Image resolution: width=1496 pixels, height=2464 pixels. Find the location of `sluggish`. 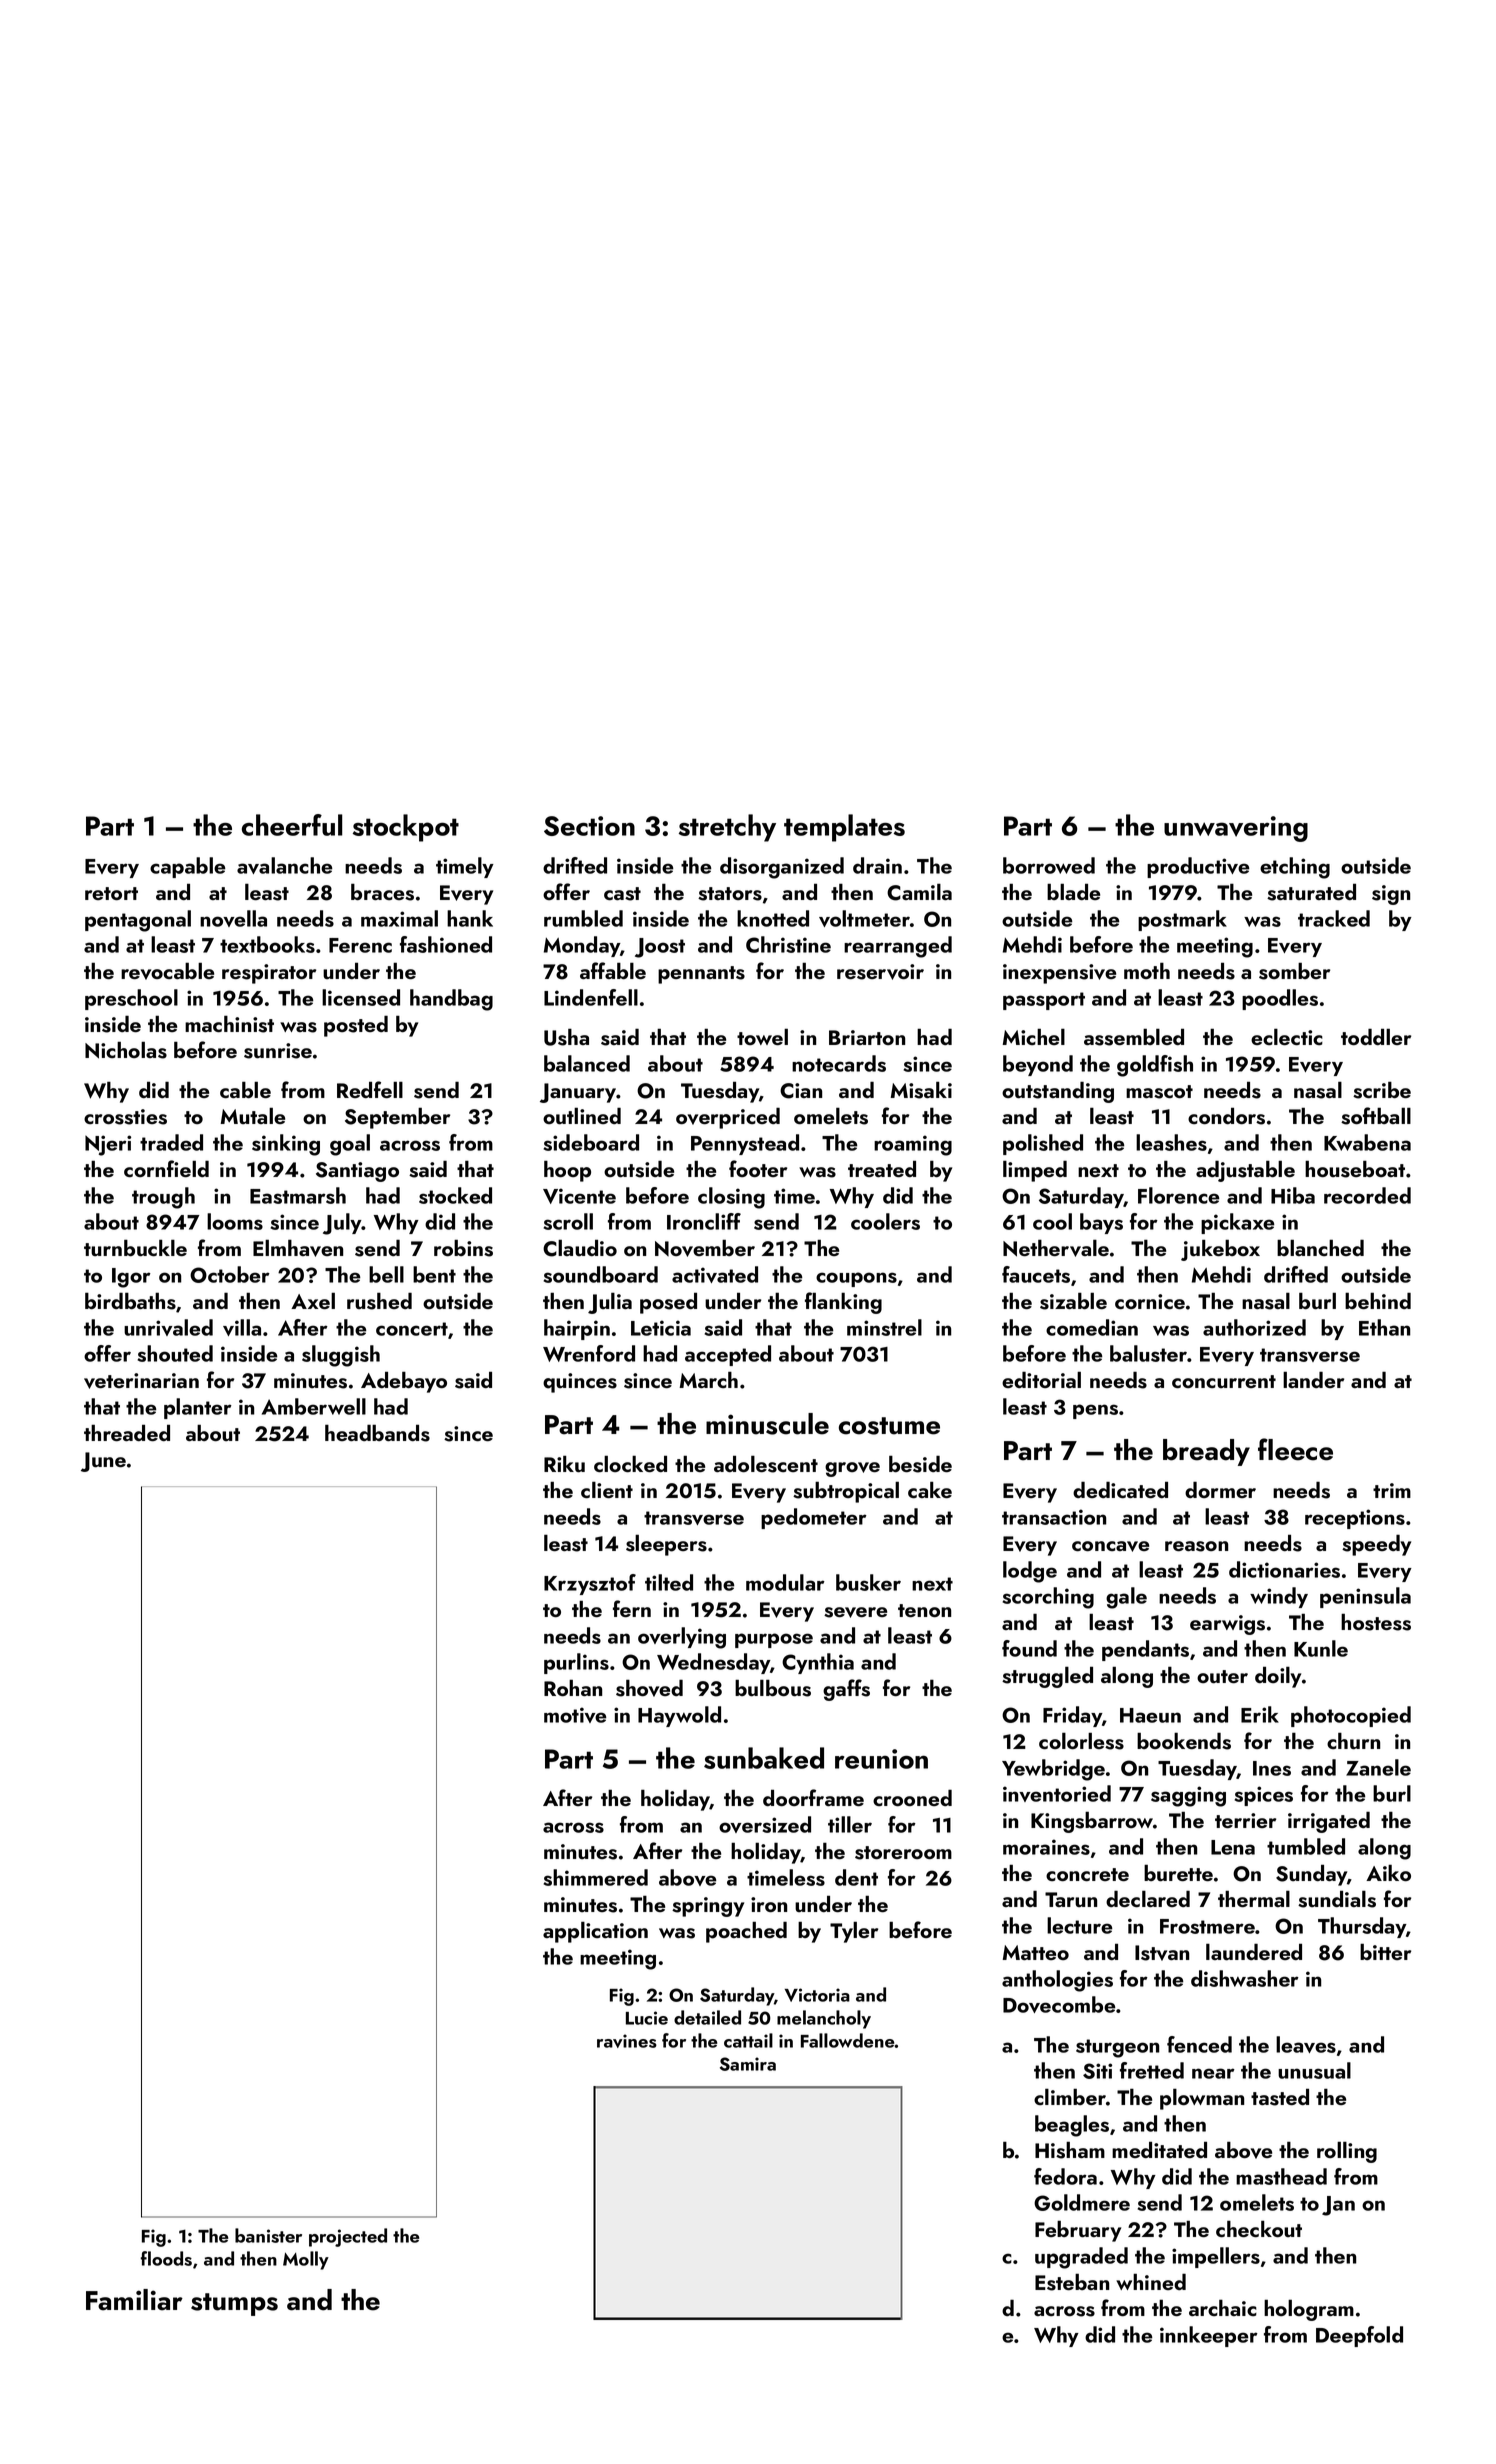

sluggish is located at coordinates (341, 1356).
